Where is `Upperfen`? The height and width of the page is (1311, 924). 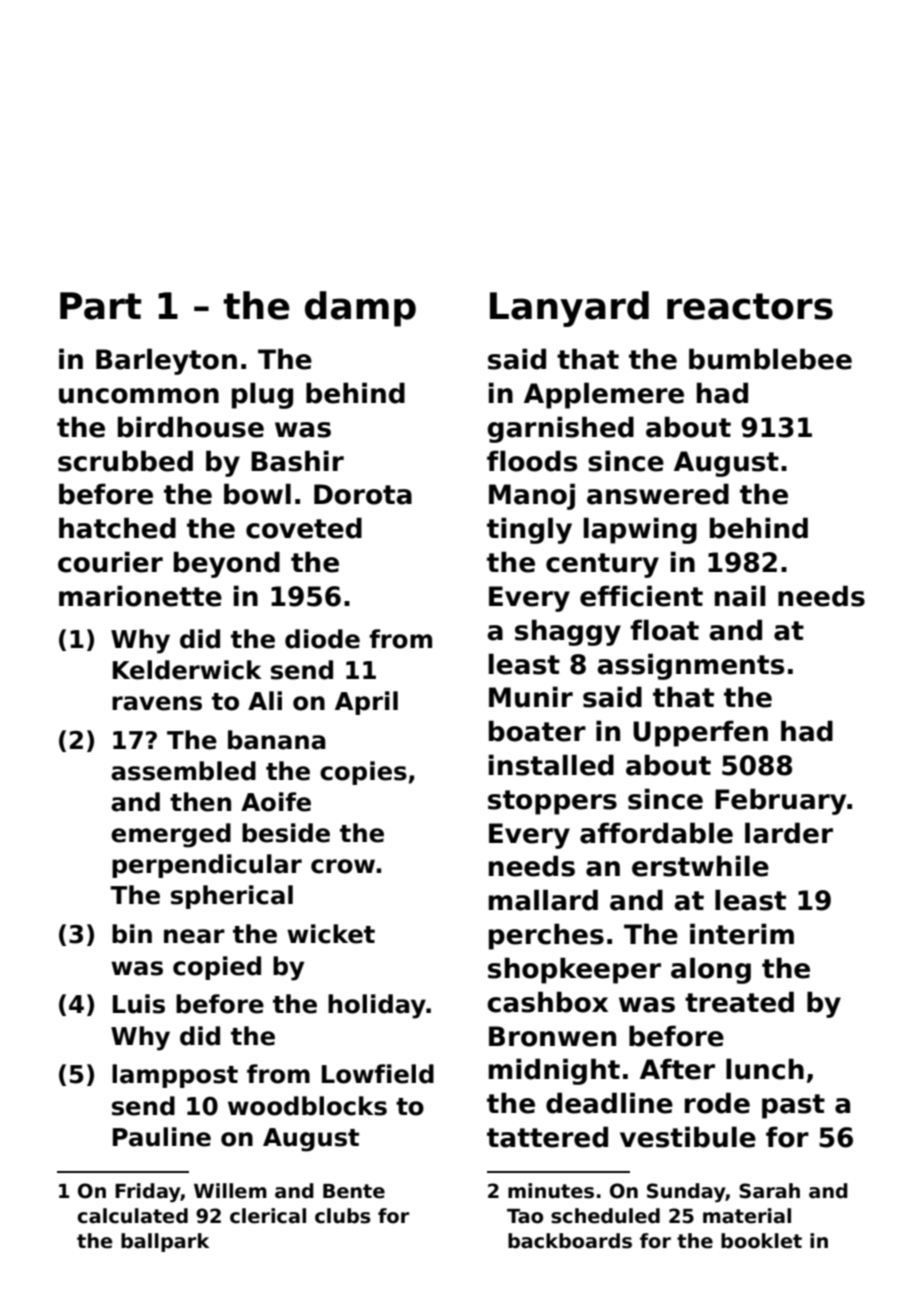
Upperfen is located at coordinates (700, 733).
